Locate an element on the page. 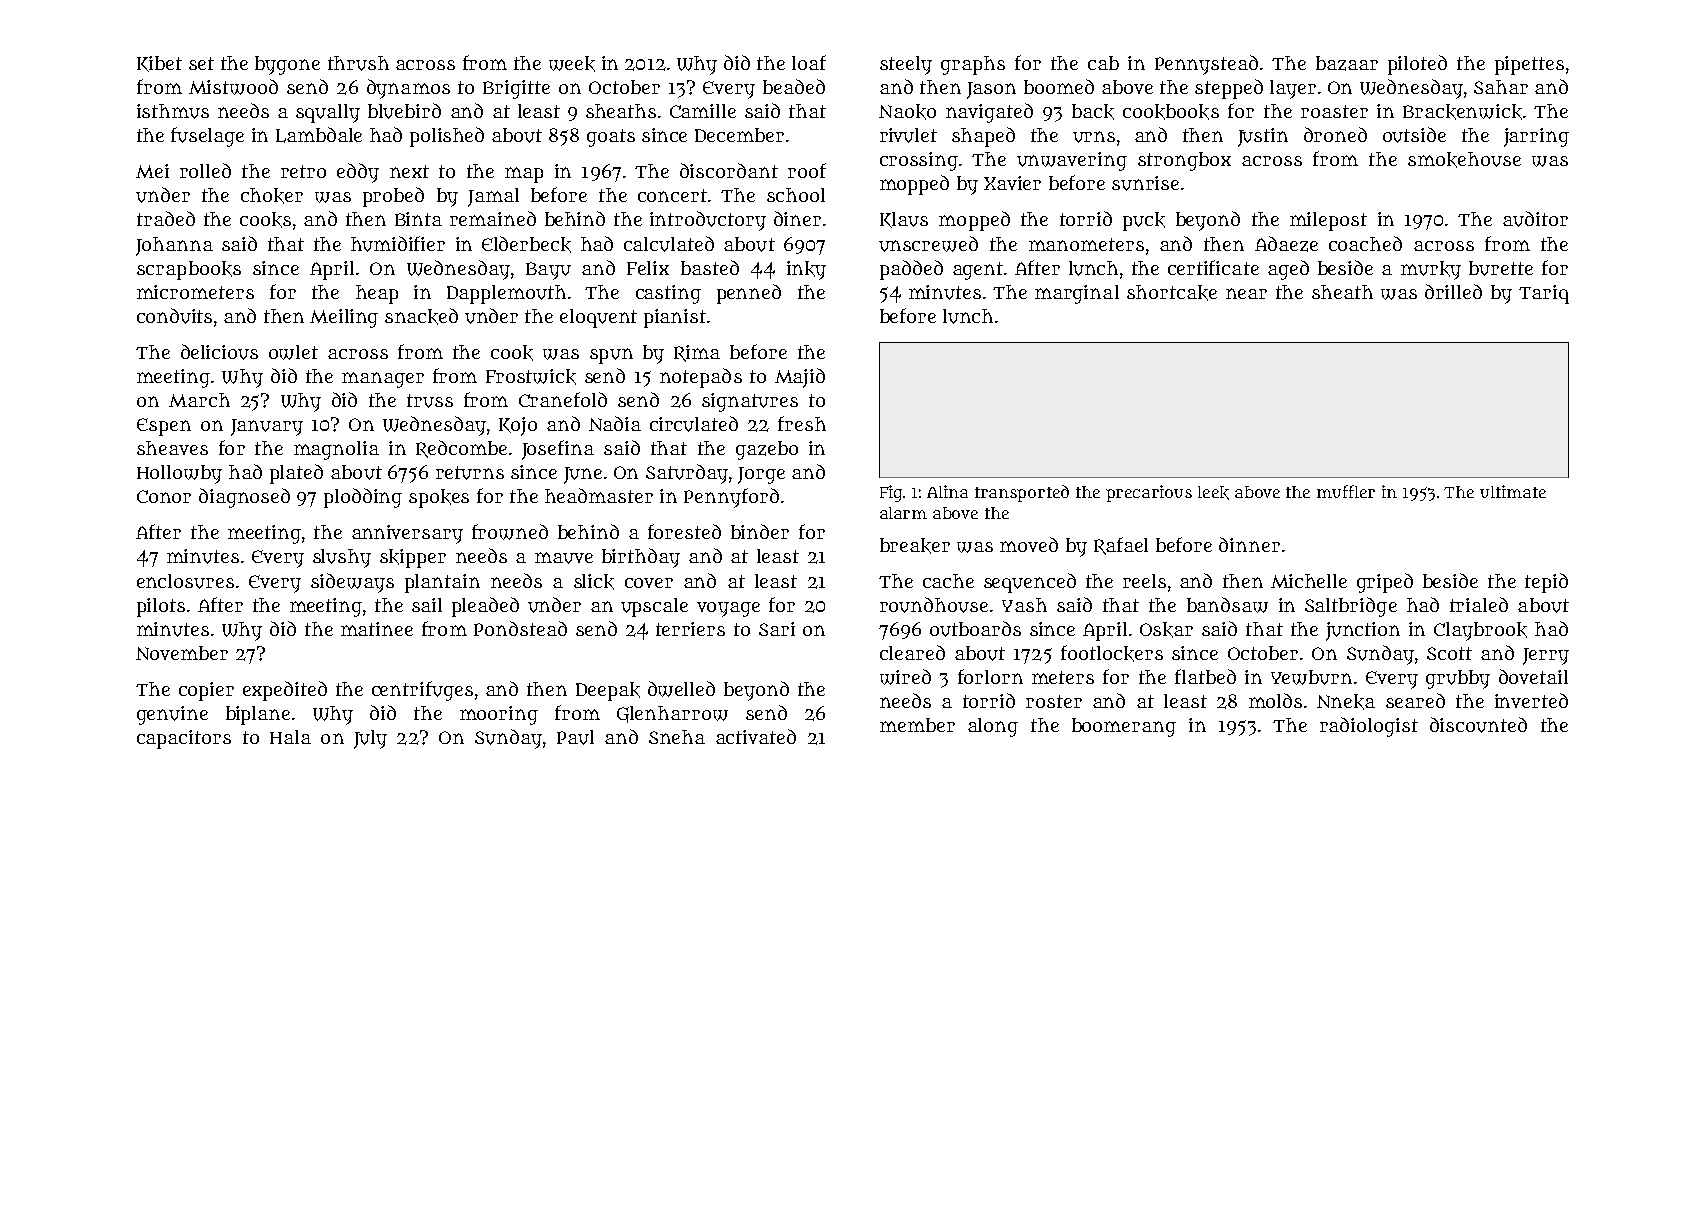  Pennystead is located at coordinates (1206, 65).
